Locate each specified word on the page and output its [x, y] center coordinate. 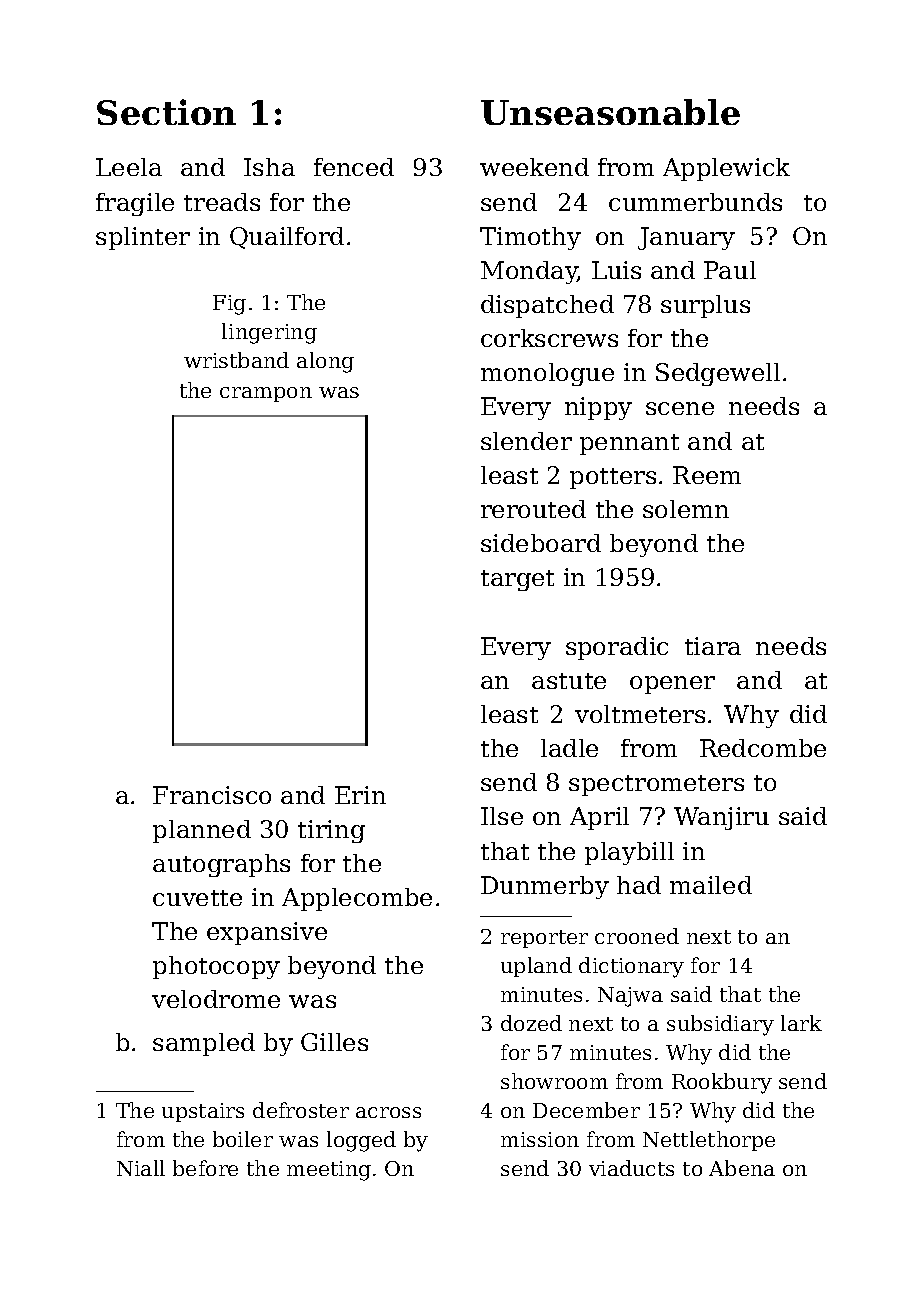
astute [569, 681]
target [517, 580]
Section [166, 112]
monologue [547, 374]
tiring [331, 831]
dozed [531, 1023]
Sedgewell [718, 374]
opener [672, 685]
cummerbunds [695, 202]
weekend [534, 167]
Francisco [212, 795]
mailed [711, 885]
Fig [229, 305]
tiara [713, 646]
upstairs [203, 1112]
